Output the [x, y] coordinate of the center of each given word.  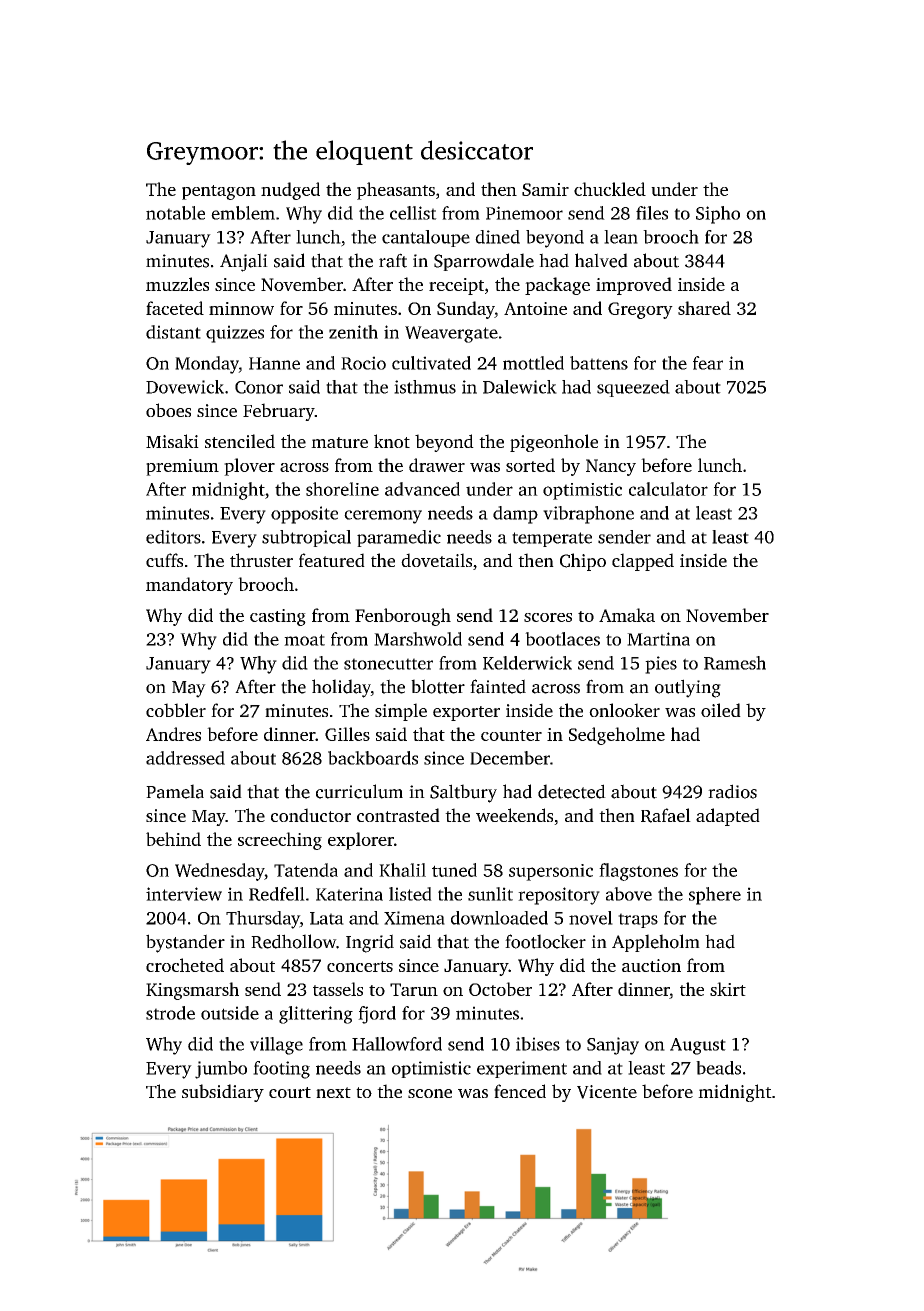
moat [304, 640]
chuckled [610, 189]
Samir [545, 189]
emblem [243, 213]
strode [170, 1013]
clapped [643, 562]
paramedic [399, 538]
